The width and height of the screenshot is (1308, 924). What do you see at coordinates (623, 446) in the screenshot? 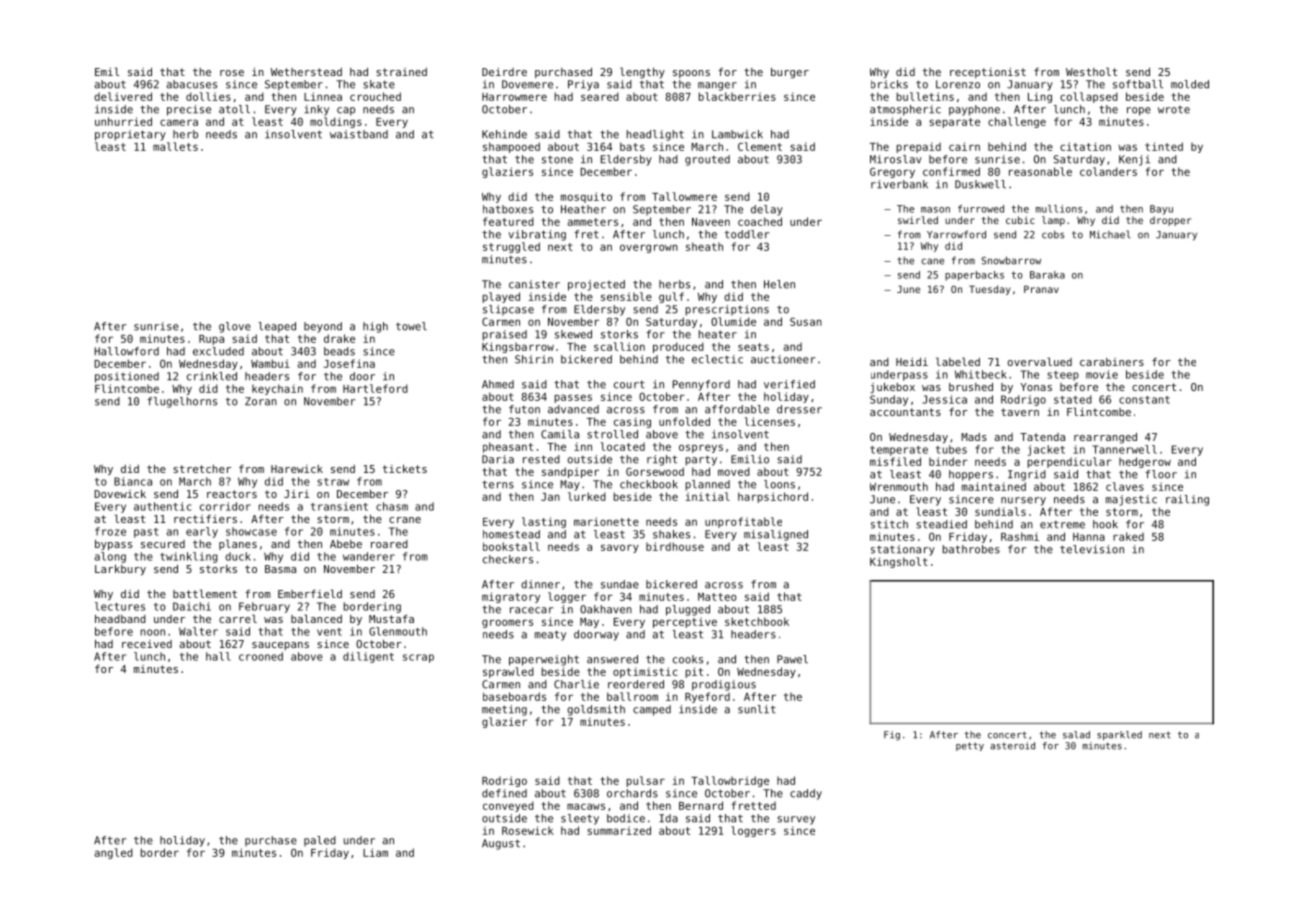
I see `located` at bounding box center [623, 446].
